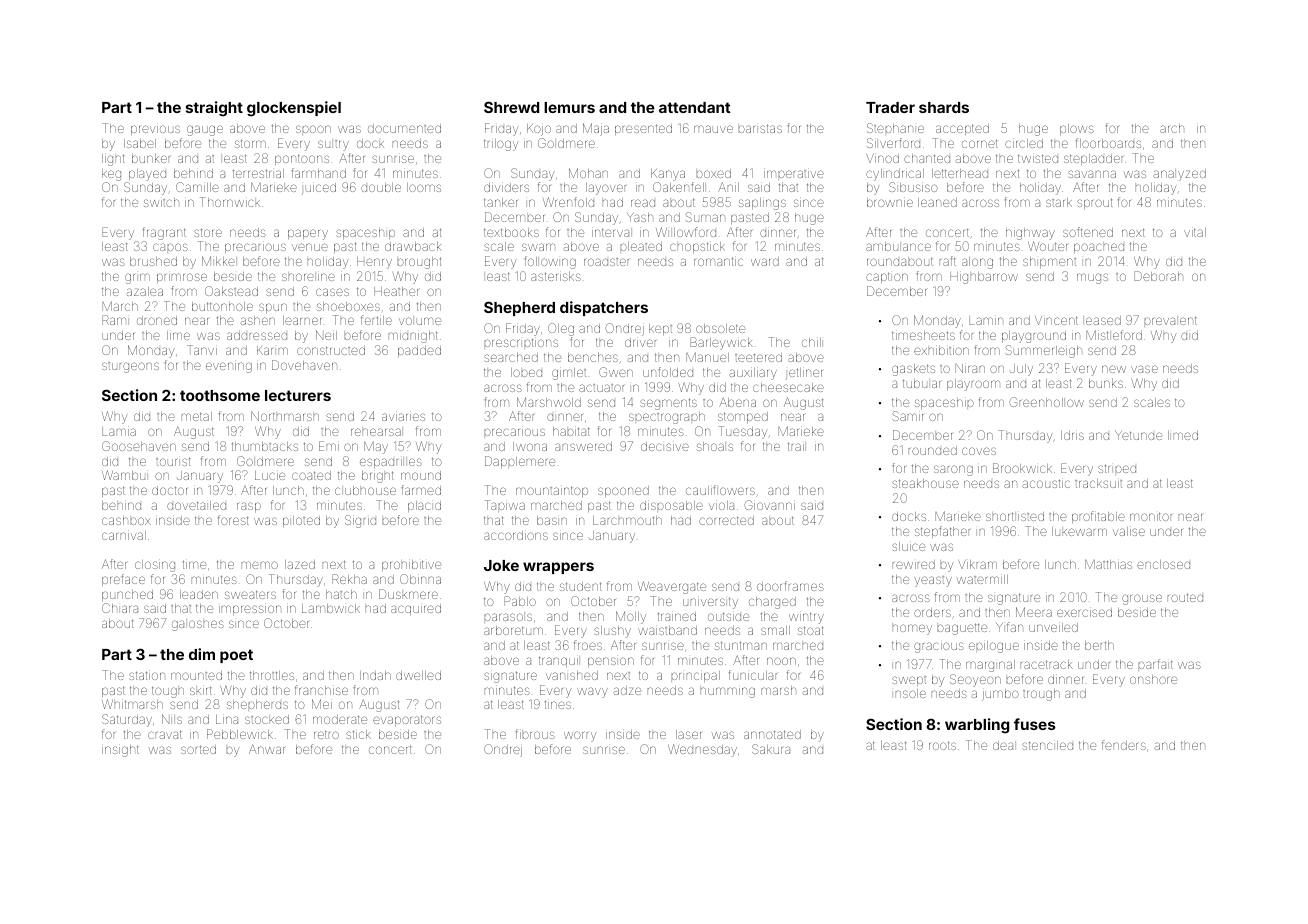 Image resolution: width=1308 pixels, height=924 pixels. Describe the element at coordinates (1195, 232) in the screenshot. I see `vital` at that location.
